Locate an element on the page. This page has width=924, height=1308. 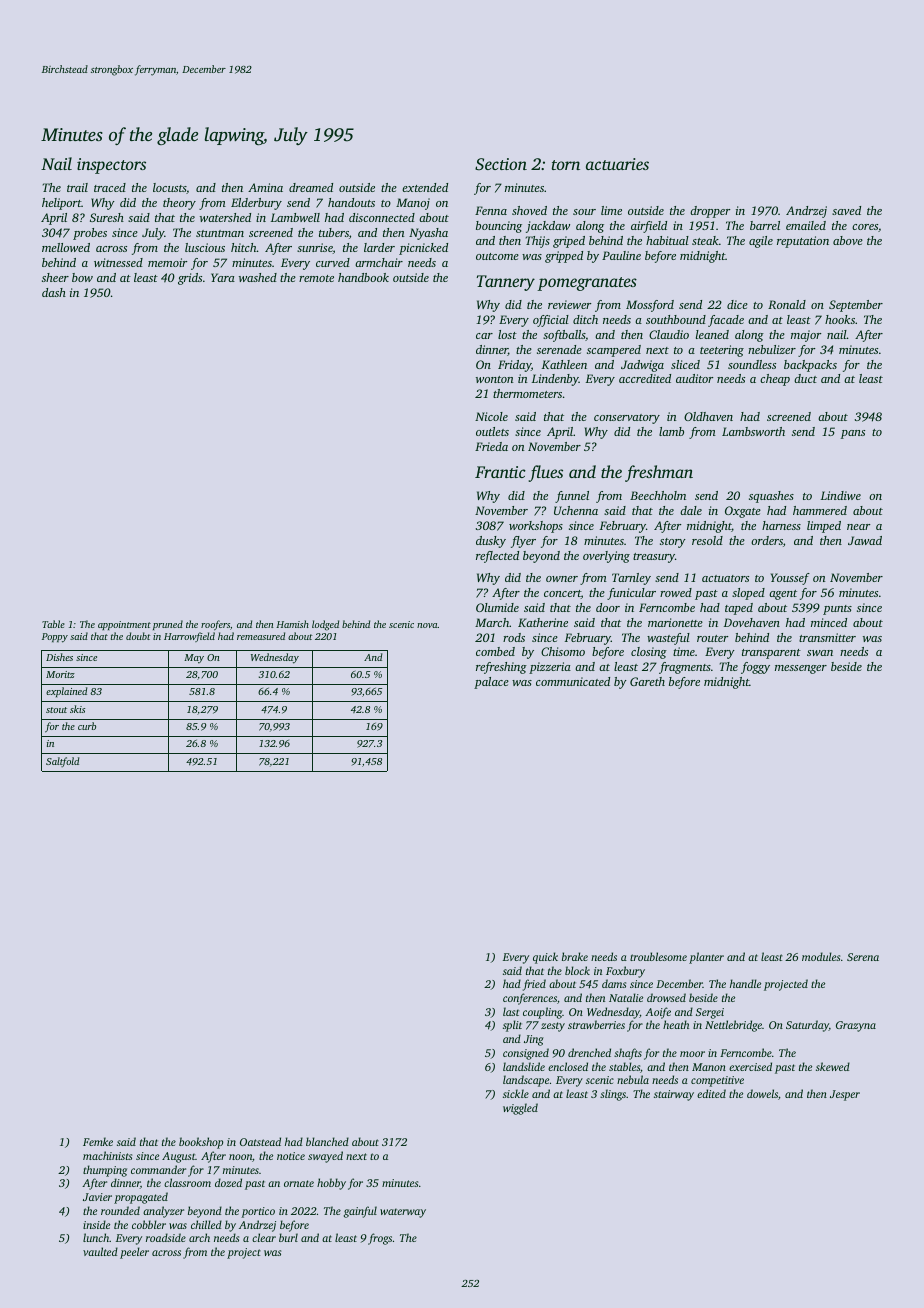
agile is located at coordinates (761, 242).
